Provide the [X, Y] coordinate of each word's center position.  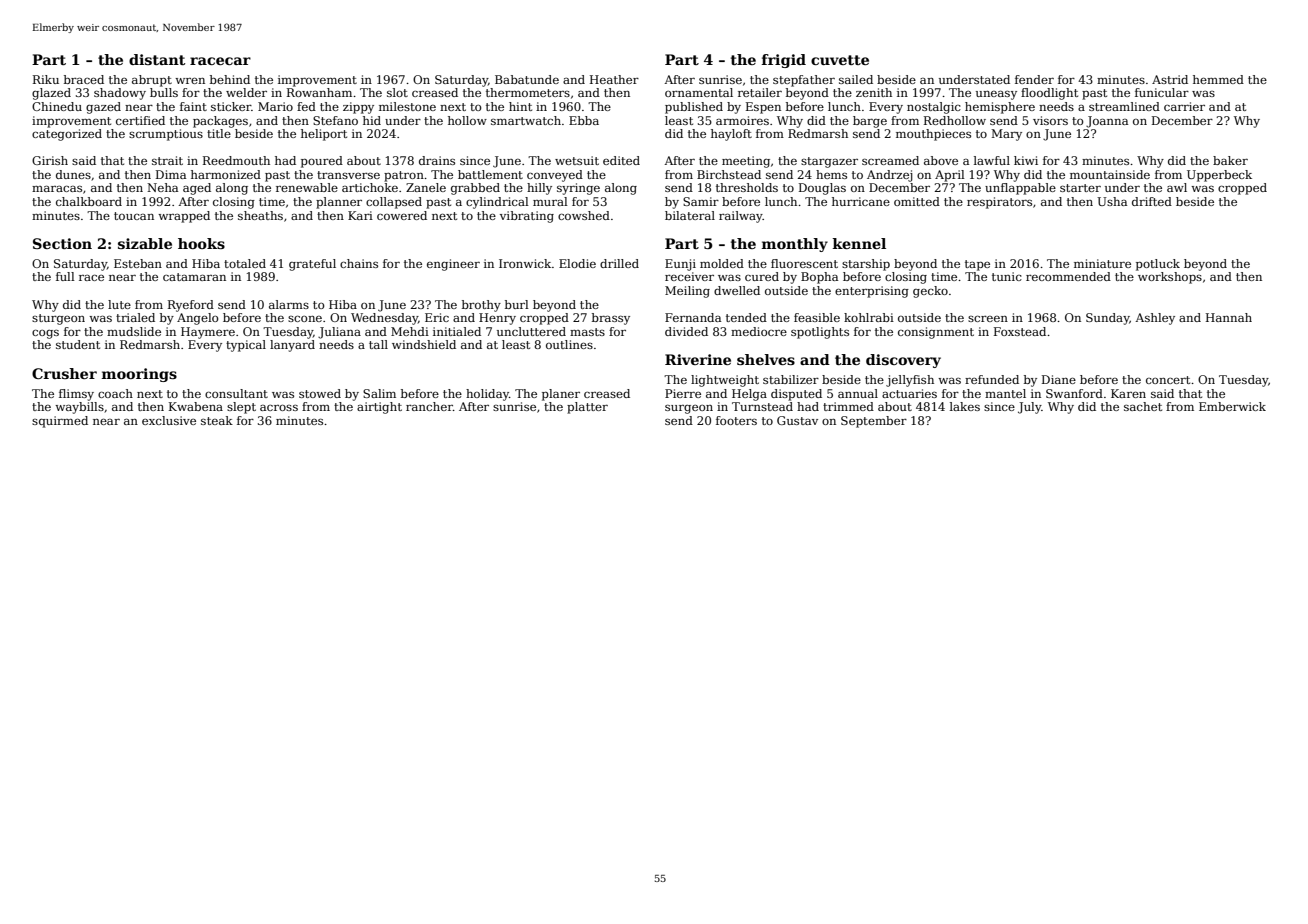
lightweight [725, 381]
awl [1177, 187]
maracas [57, 188]
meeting [746, 162]
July [1030, 408]
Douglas [822, 189]
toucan [134, 216]
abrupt [152, 81]
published [694, 108]
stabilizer [791, 379]
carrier [1184, 106]
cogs [45, 334]
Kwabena [196, 406]
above [941, 160]
